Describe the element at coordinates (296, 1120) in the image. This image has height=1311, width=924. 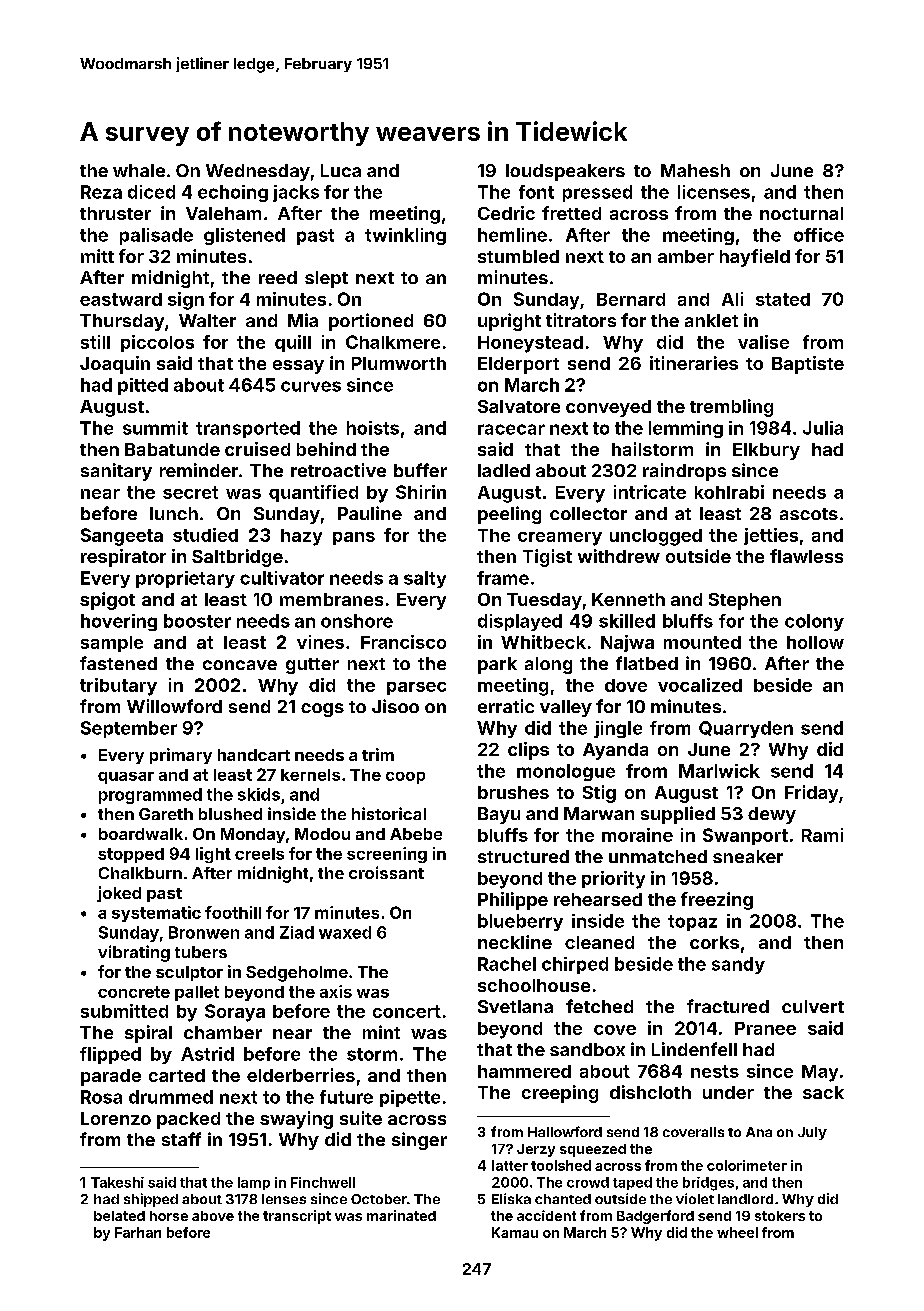
I see `swaying` at that location.
